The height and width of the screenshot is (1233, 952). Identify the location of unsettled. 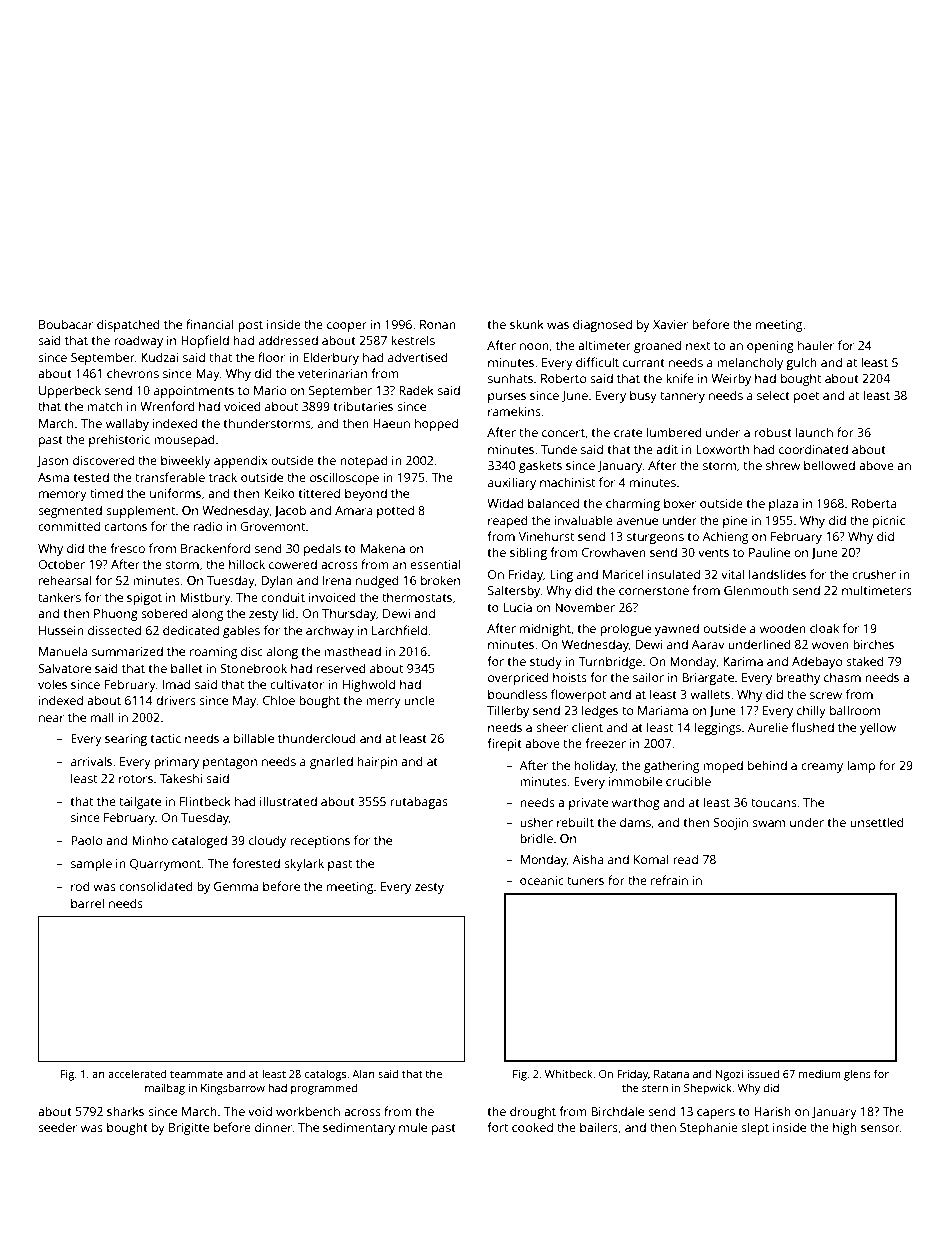
(877, 822).
